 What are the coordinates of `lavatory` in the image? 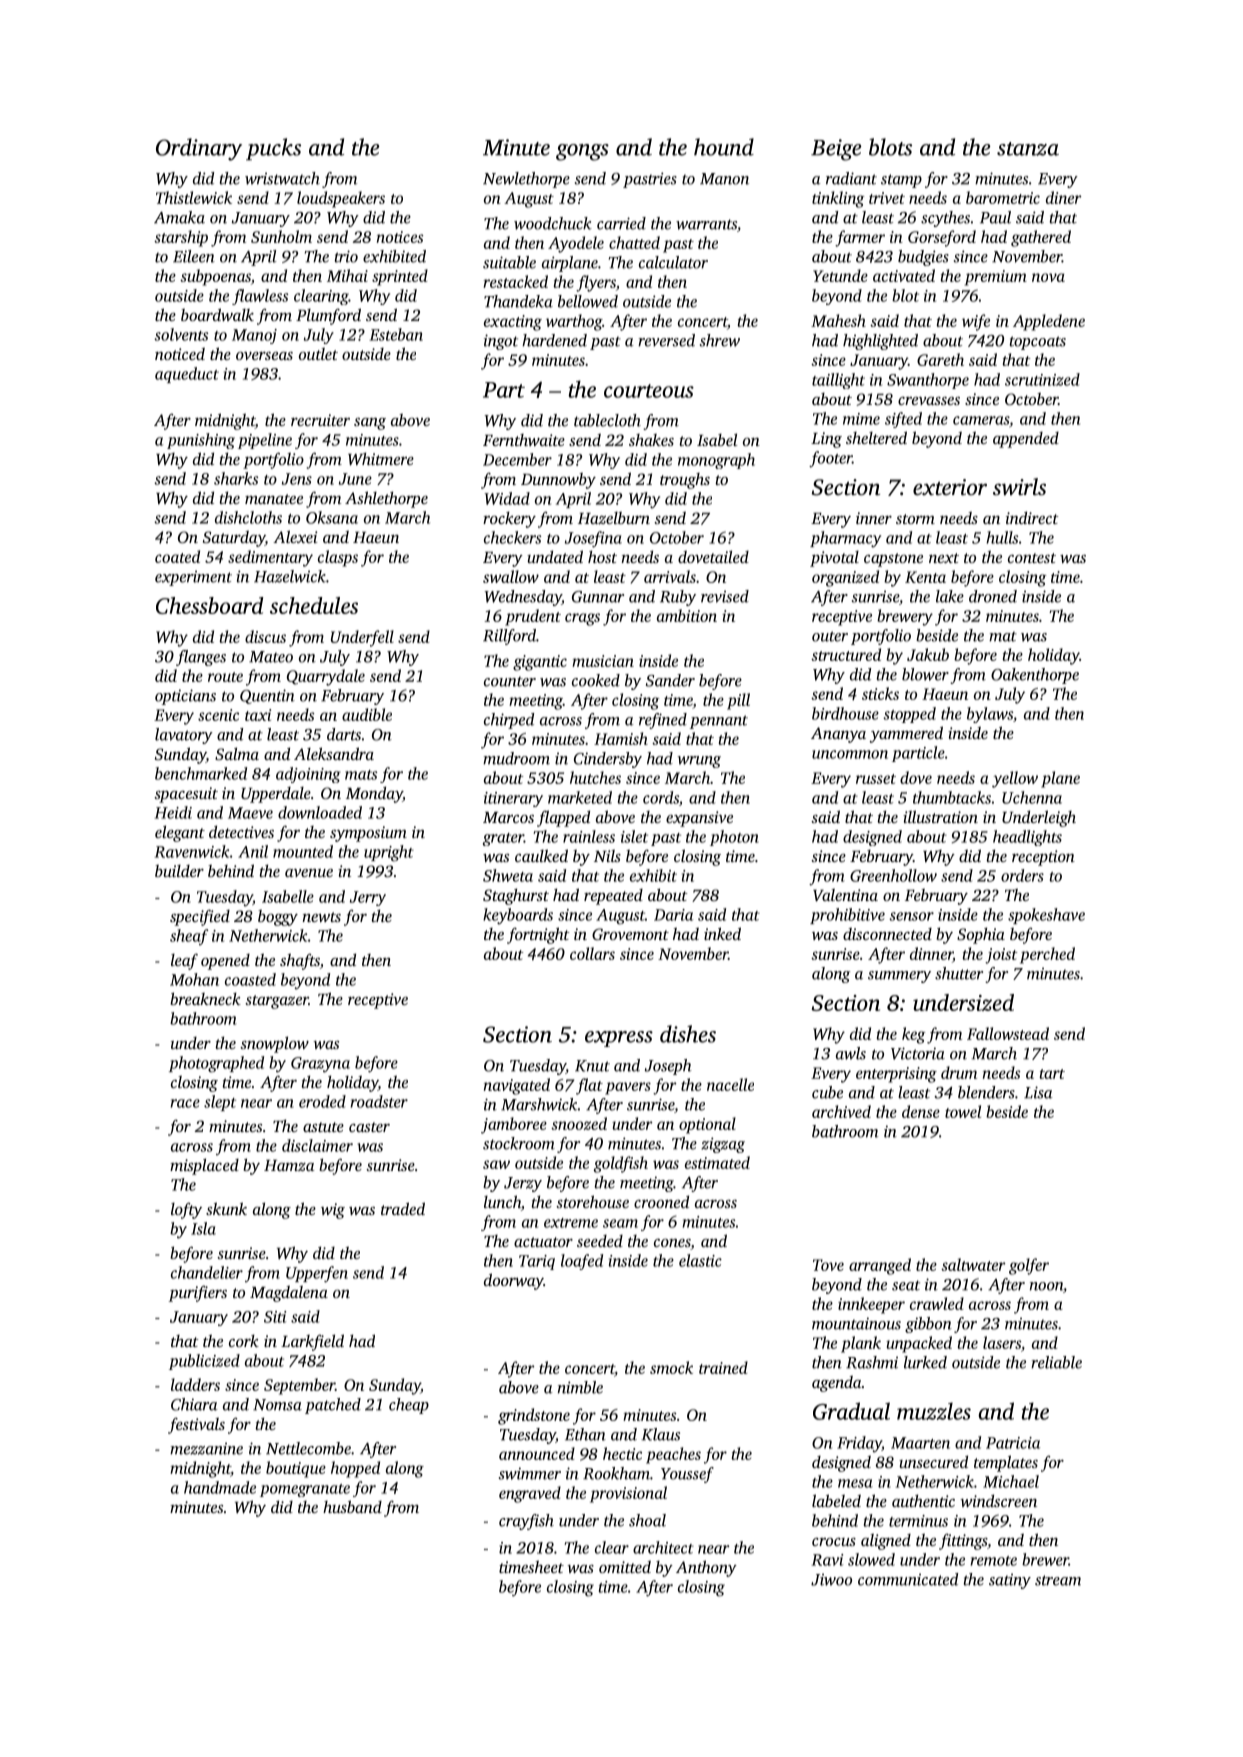 It's located at (184, 736).
